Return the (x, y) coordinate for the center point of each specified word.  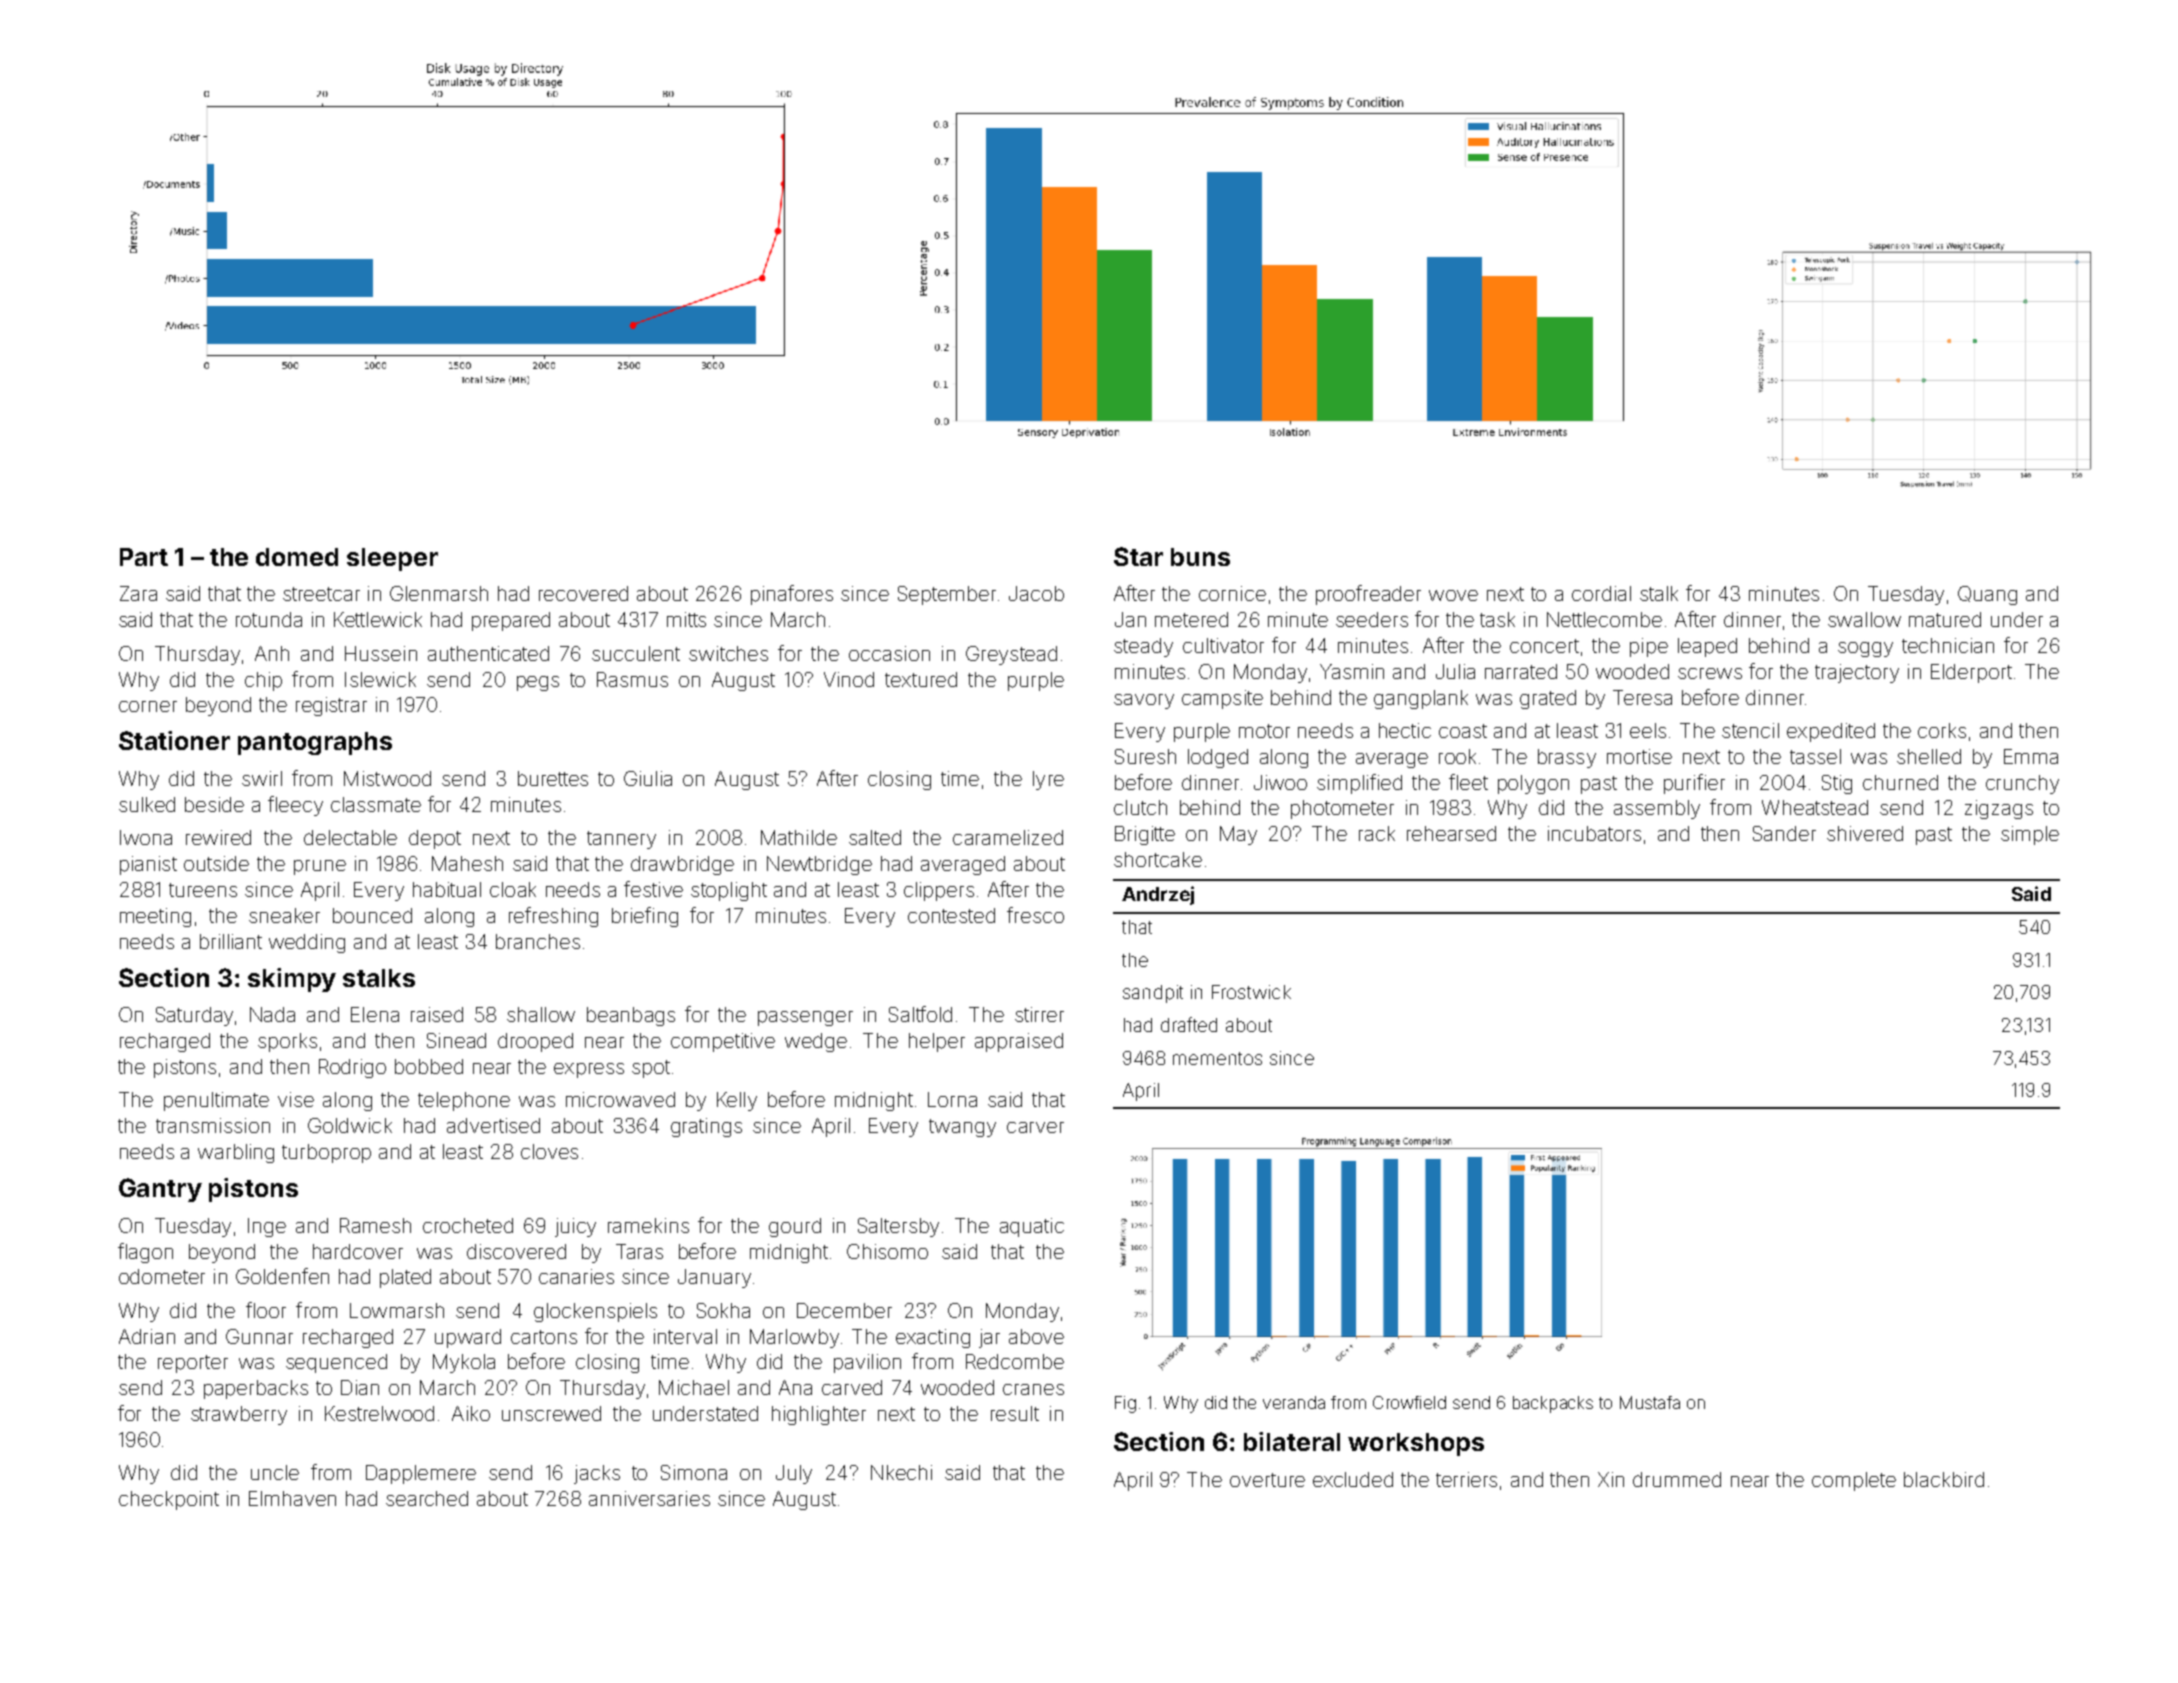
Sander (1784, 833)
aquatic (1032, 1227)
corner (148, 706)
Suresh (1145, 756)
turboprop (326, 1153)
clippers (939, 891)
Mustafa (1650, 1402)
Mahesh (467, 863)
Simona (694, 1472)
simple (2030, 835)
